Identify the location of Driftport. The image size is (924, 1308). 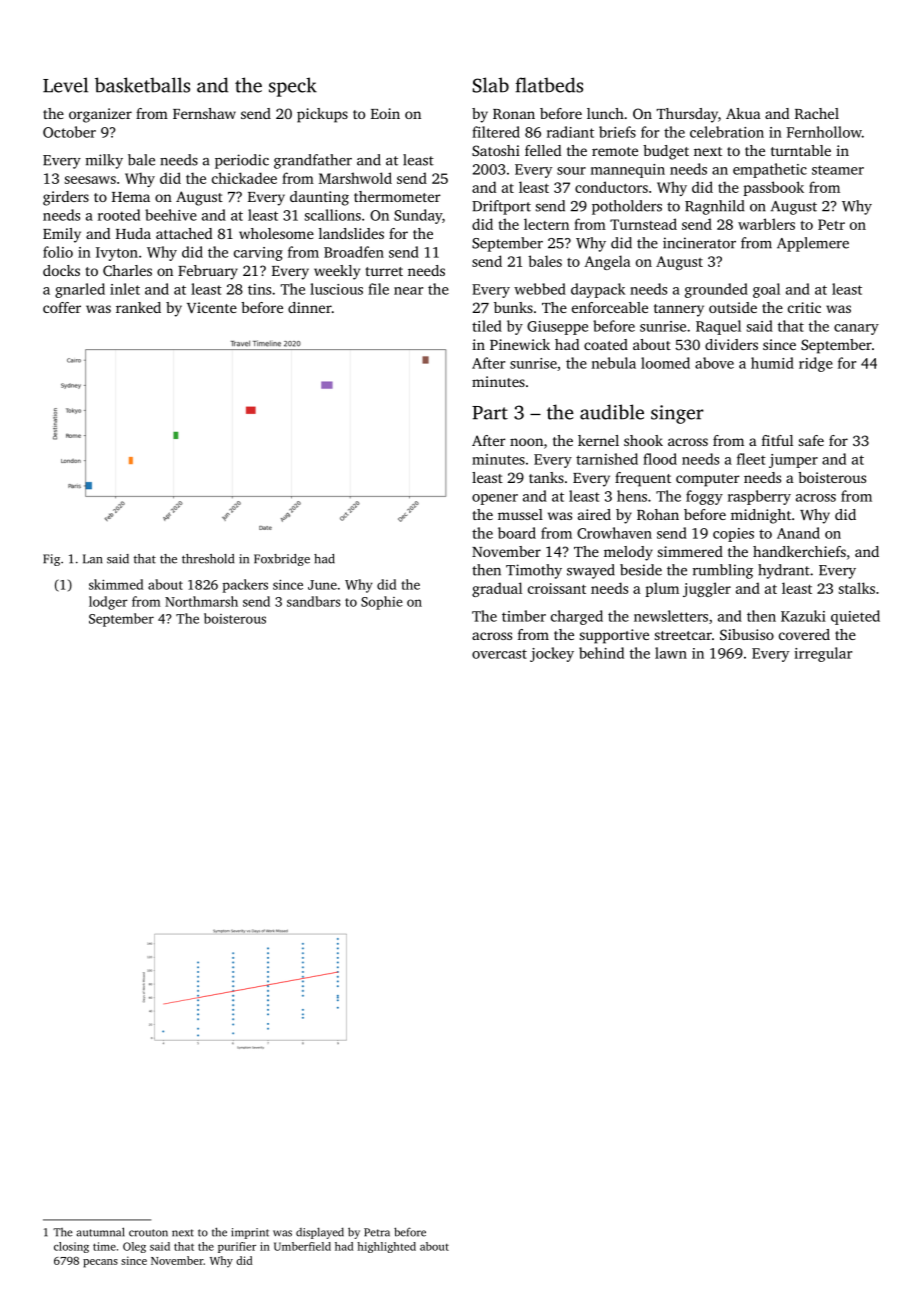
(501, 207).
